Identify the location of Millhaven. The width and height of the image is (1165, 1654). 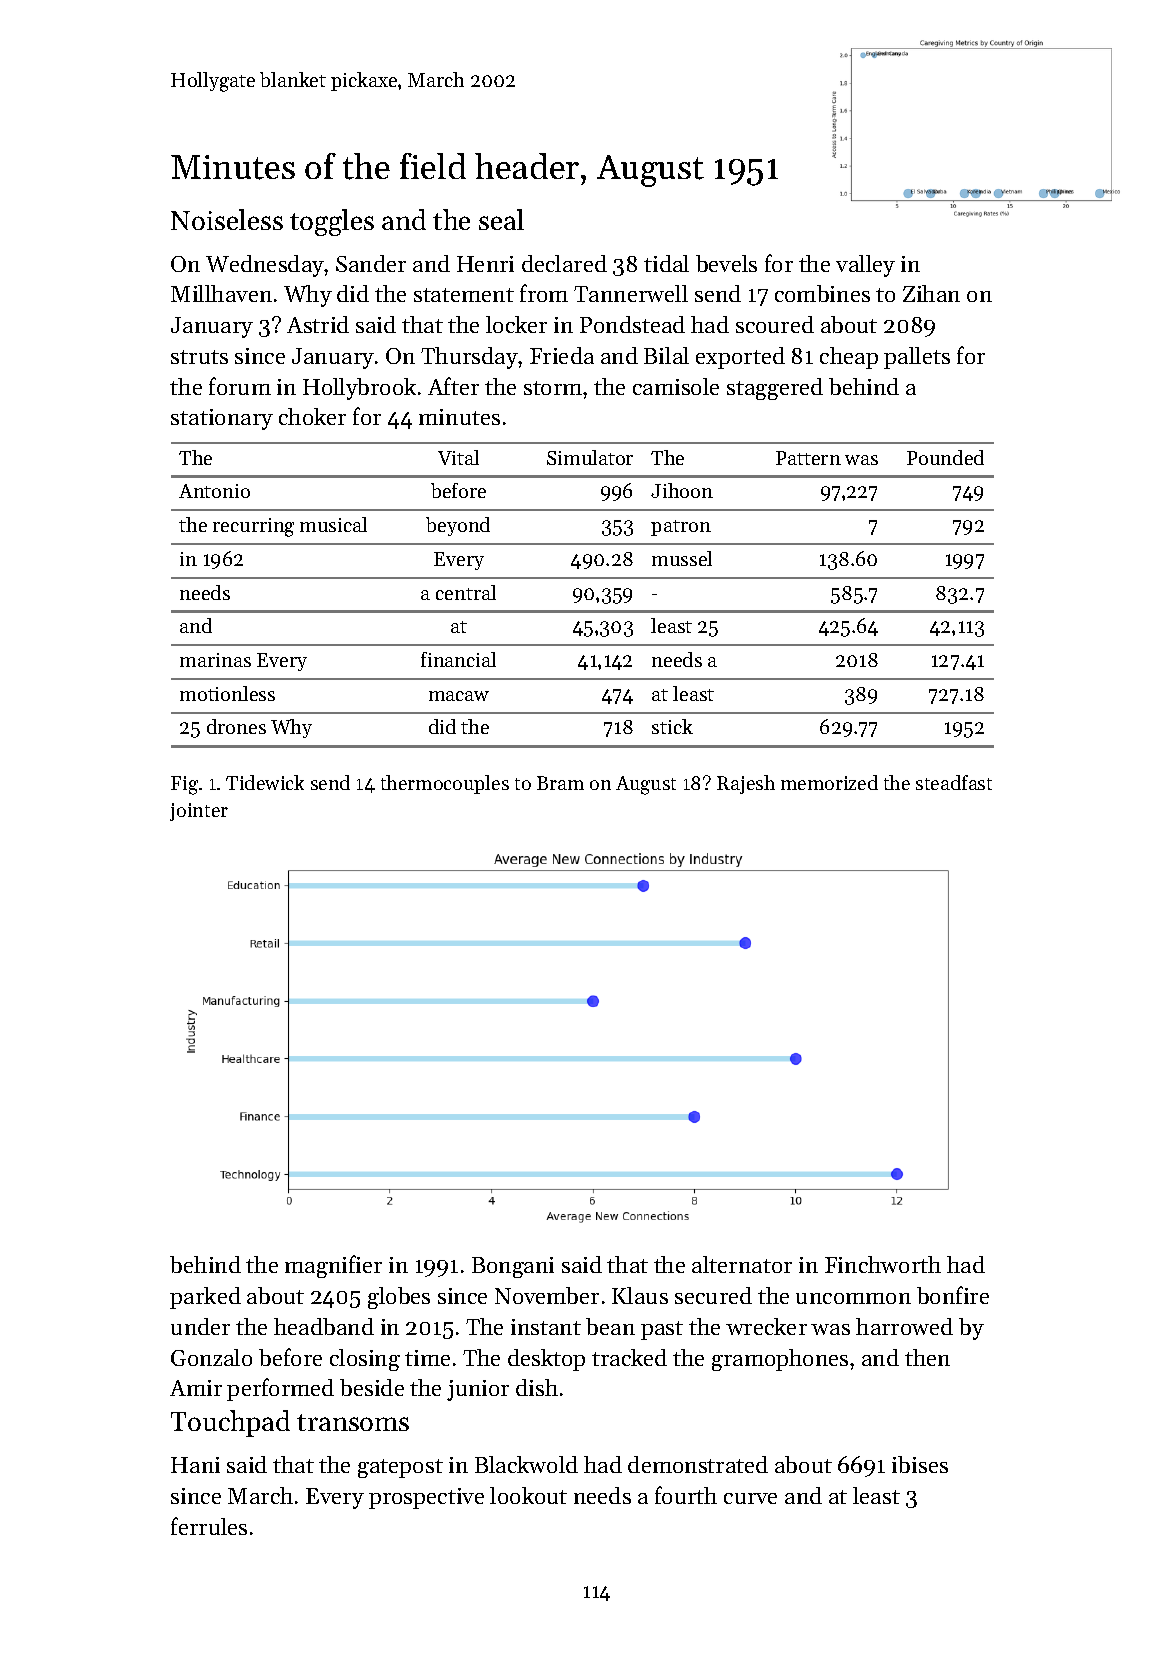
(221, 293).
